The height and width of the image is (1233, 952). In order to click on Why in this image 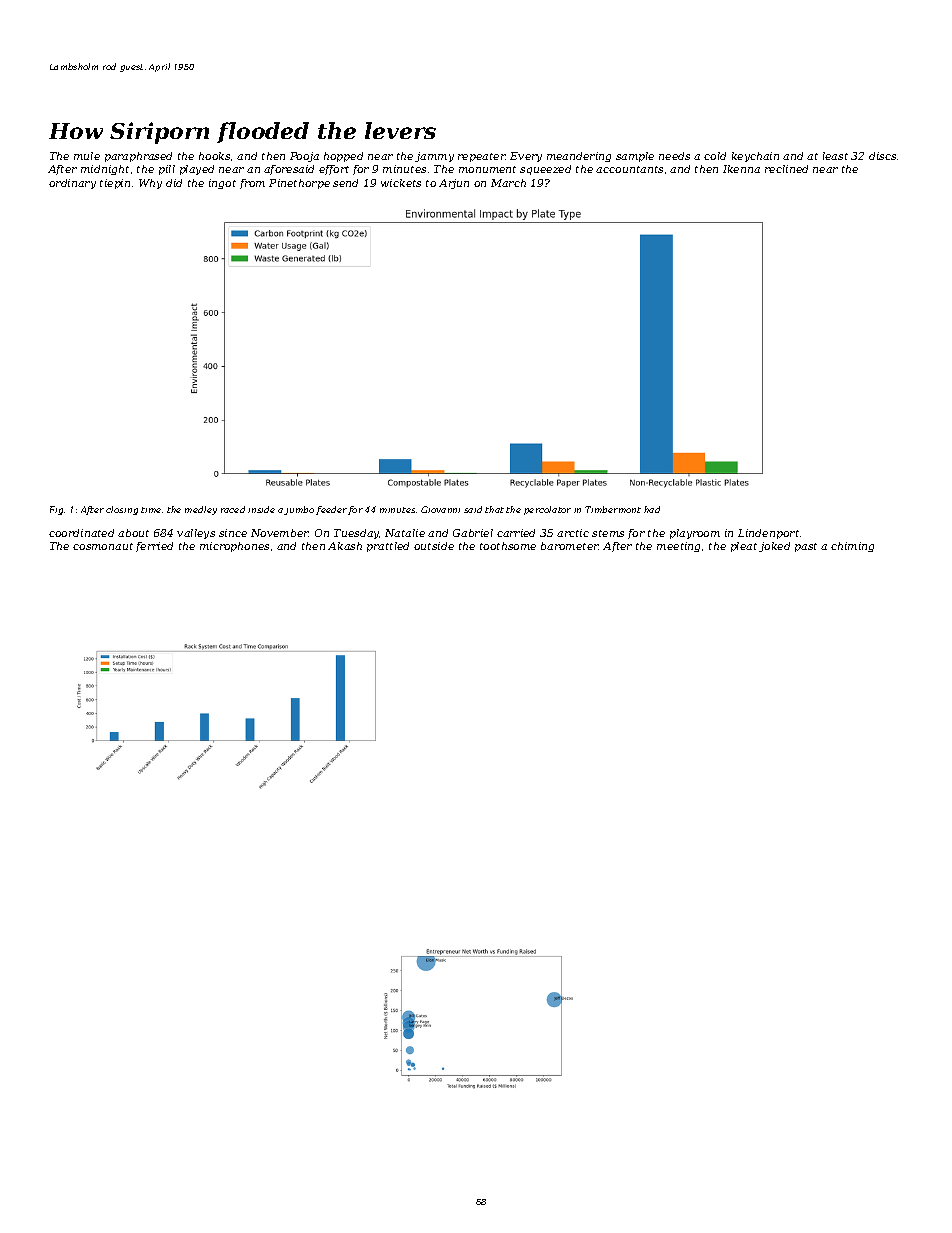, I will do `click(150, 184)`.
